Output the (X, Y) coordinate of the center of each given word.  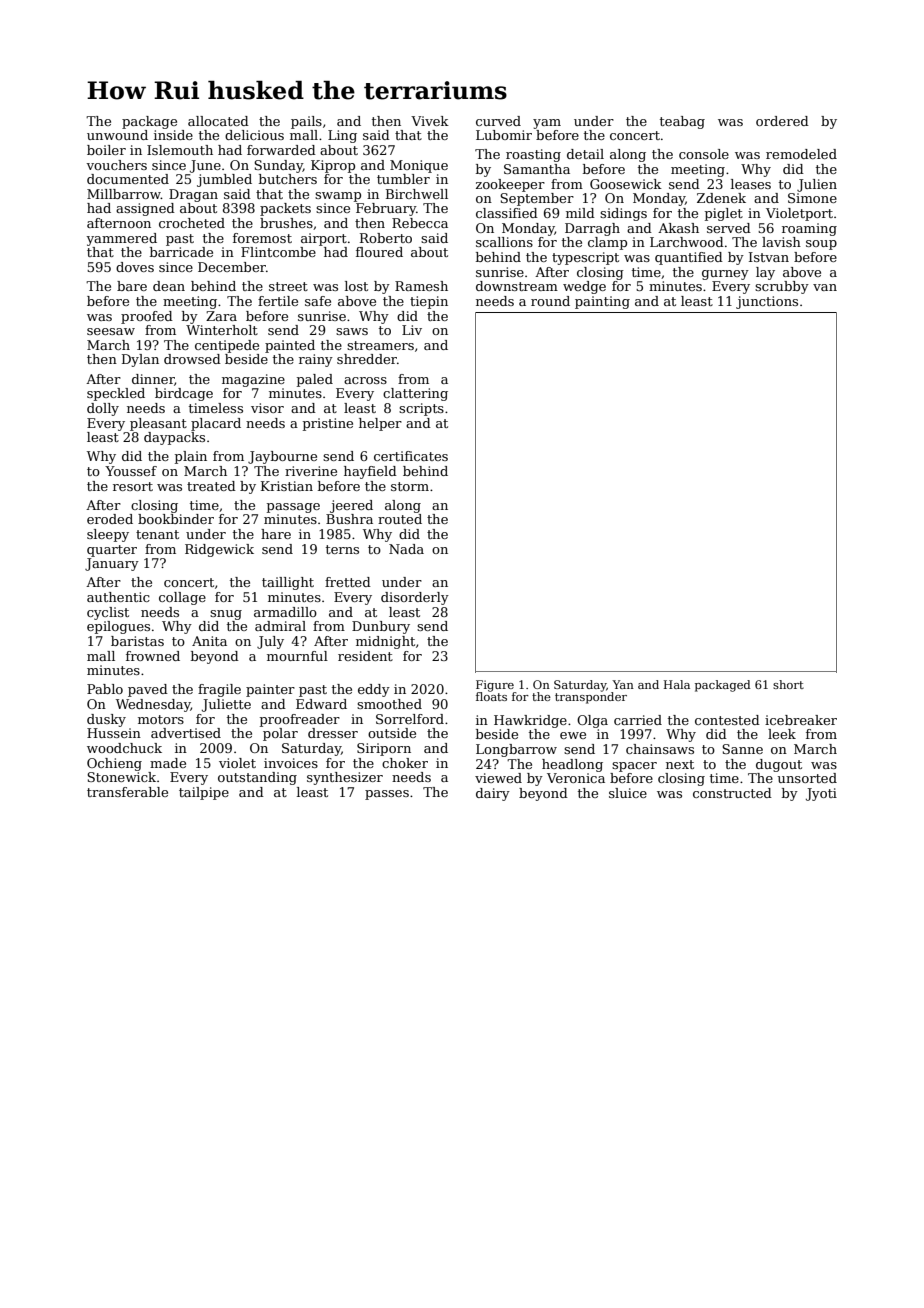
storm (410, 486)
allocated (218, 121)
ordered (782, 121)
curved (498, 121)
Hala (677, 684)
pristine (328, 424)
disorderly (415, 598)
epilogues (118, 627)
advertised (186, 733)
